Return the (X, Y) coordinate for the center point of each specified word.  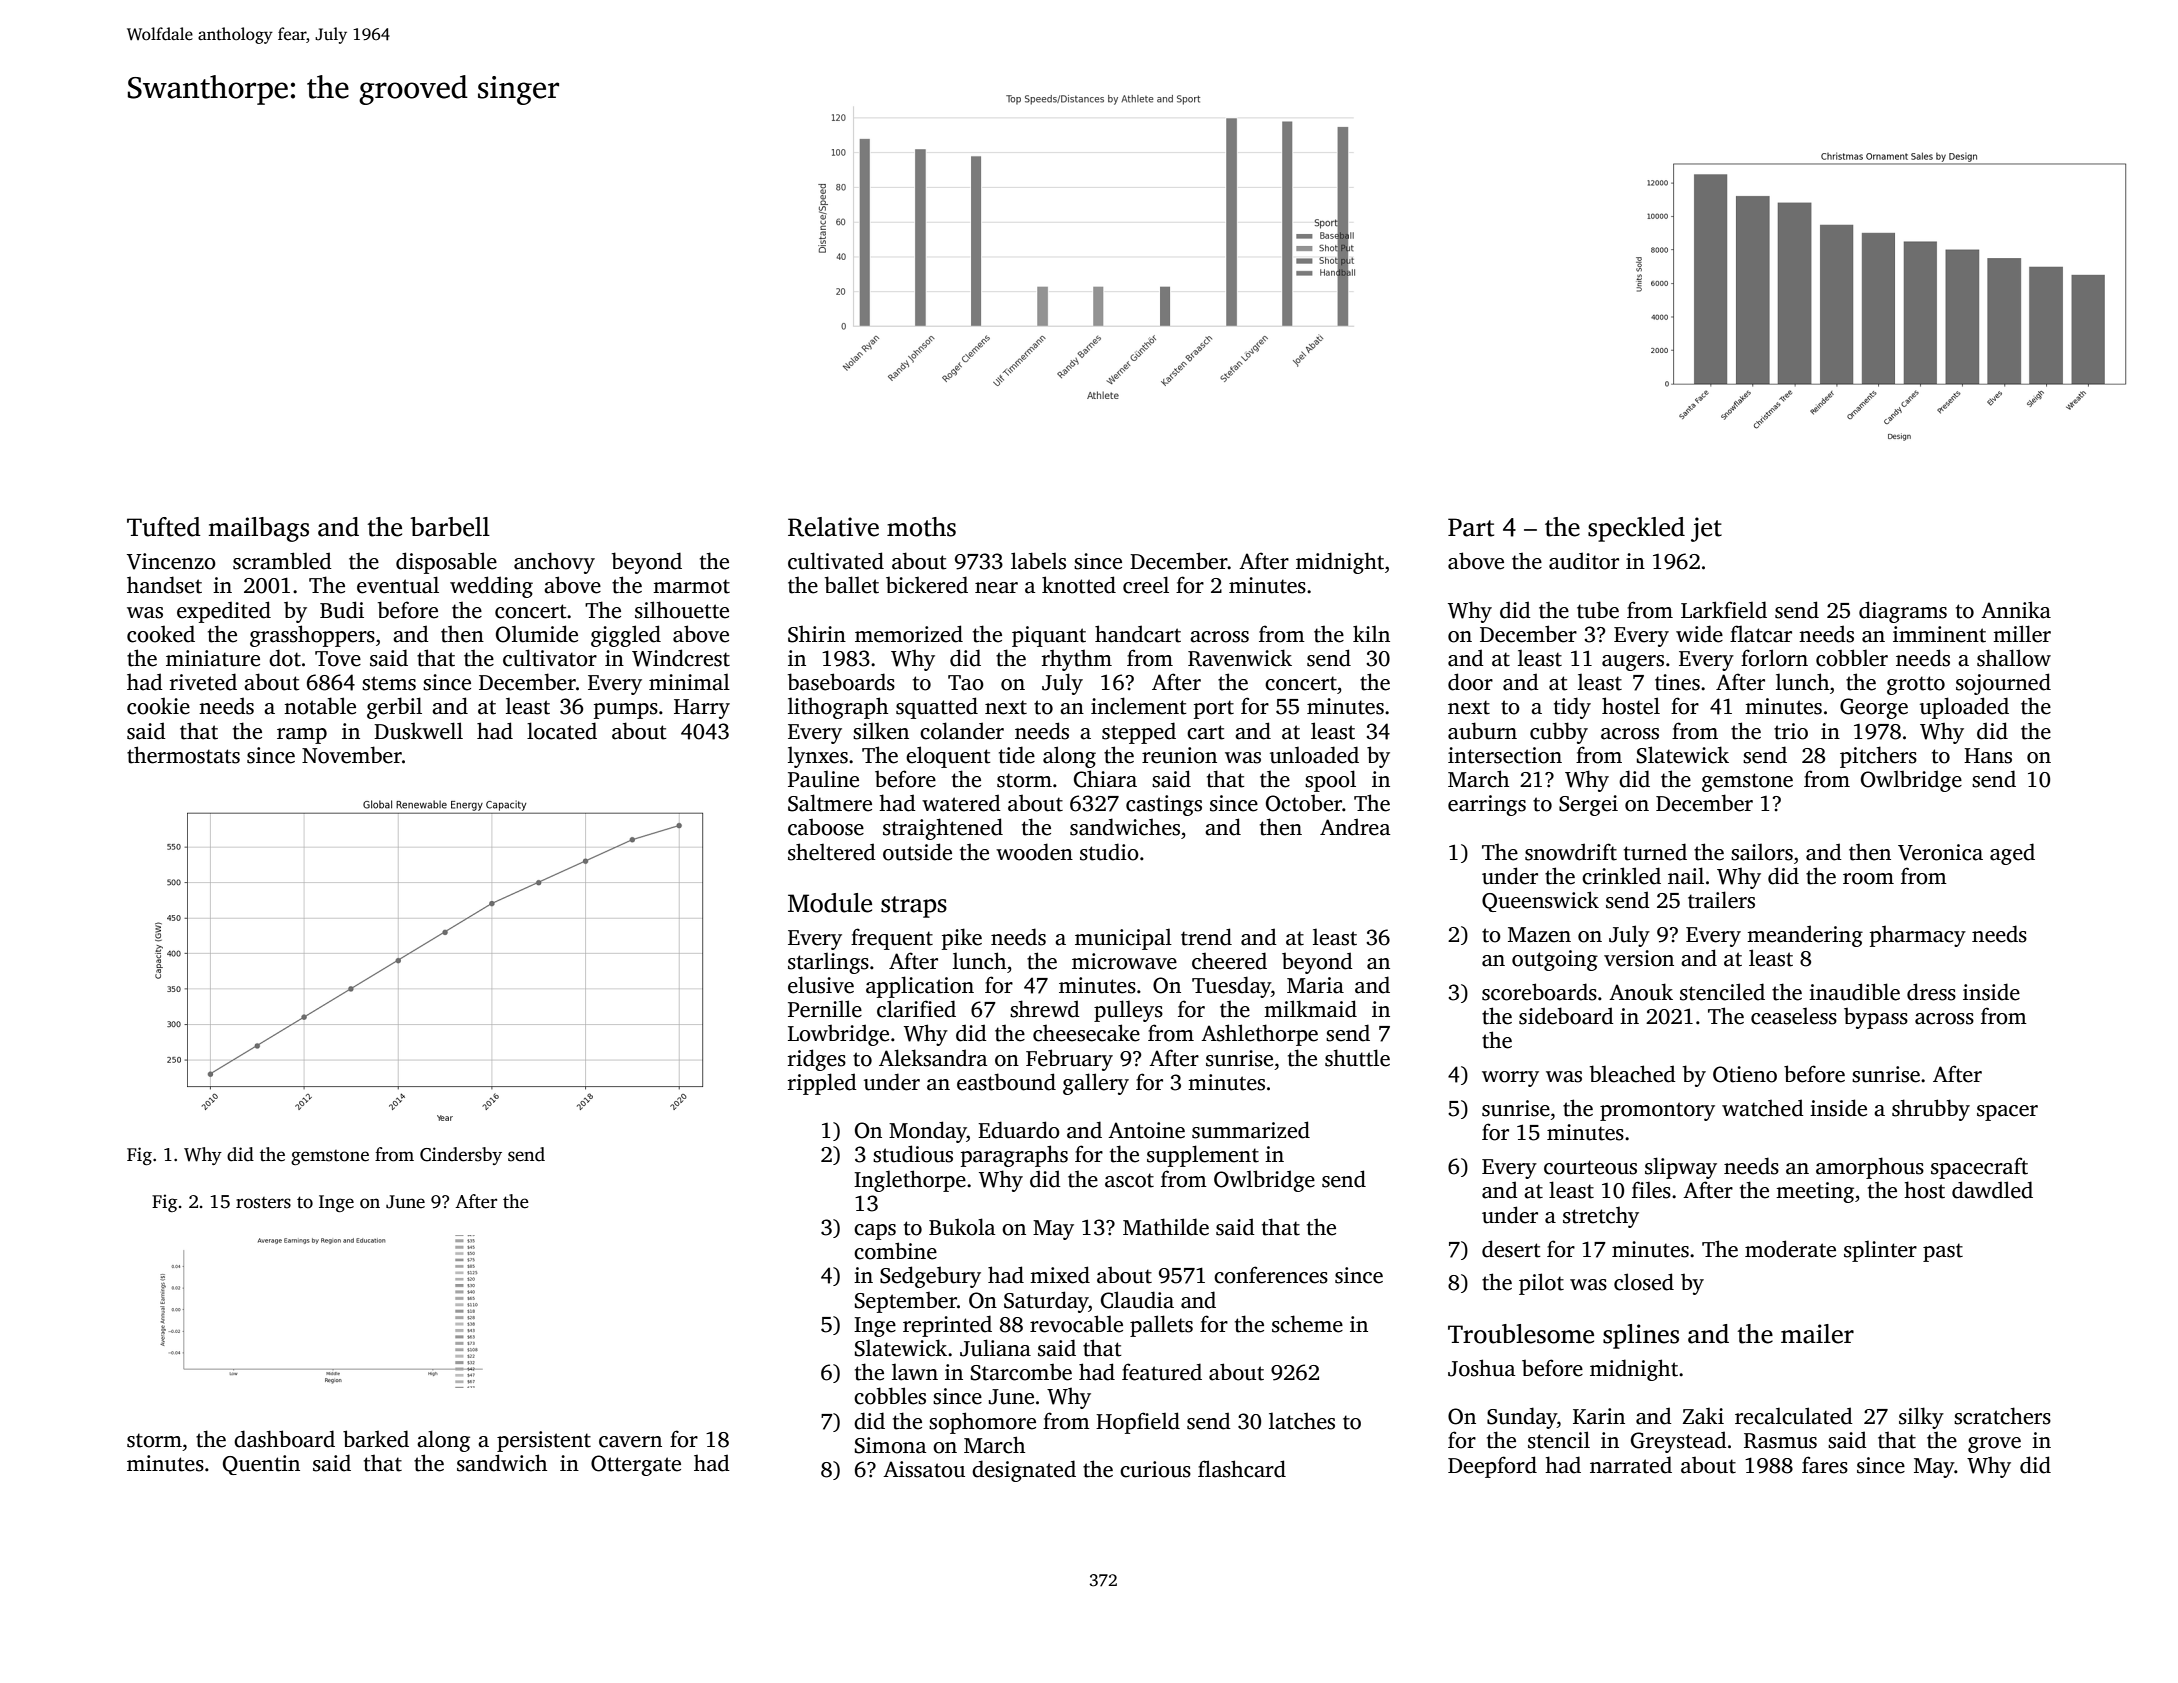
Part (1471, 527)
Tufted (164, 527)
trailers (1721, 900)
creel (1146, 585)
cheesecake (1086, 1033)
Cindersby (461, 1156)
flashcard (1242, 1469)
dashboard (284, 1439)
